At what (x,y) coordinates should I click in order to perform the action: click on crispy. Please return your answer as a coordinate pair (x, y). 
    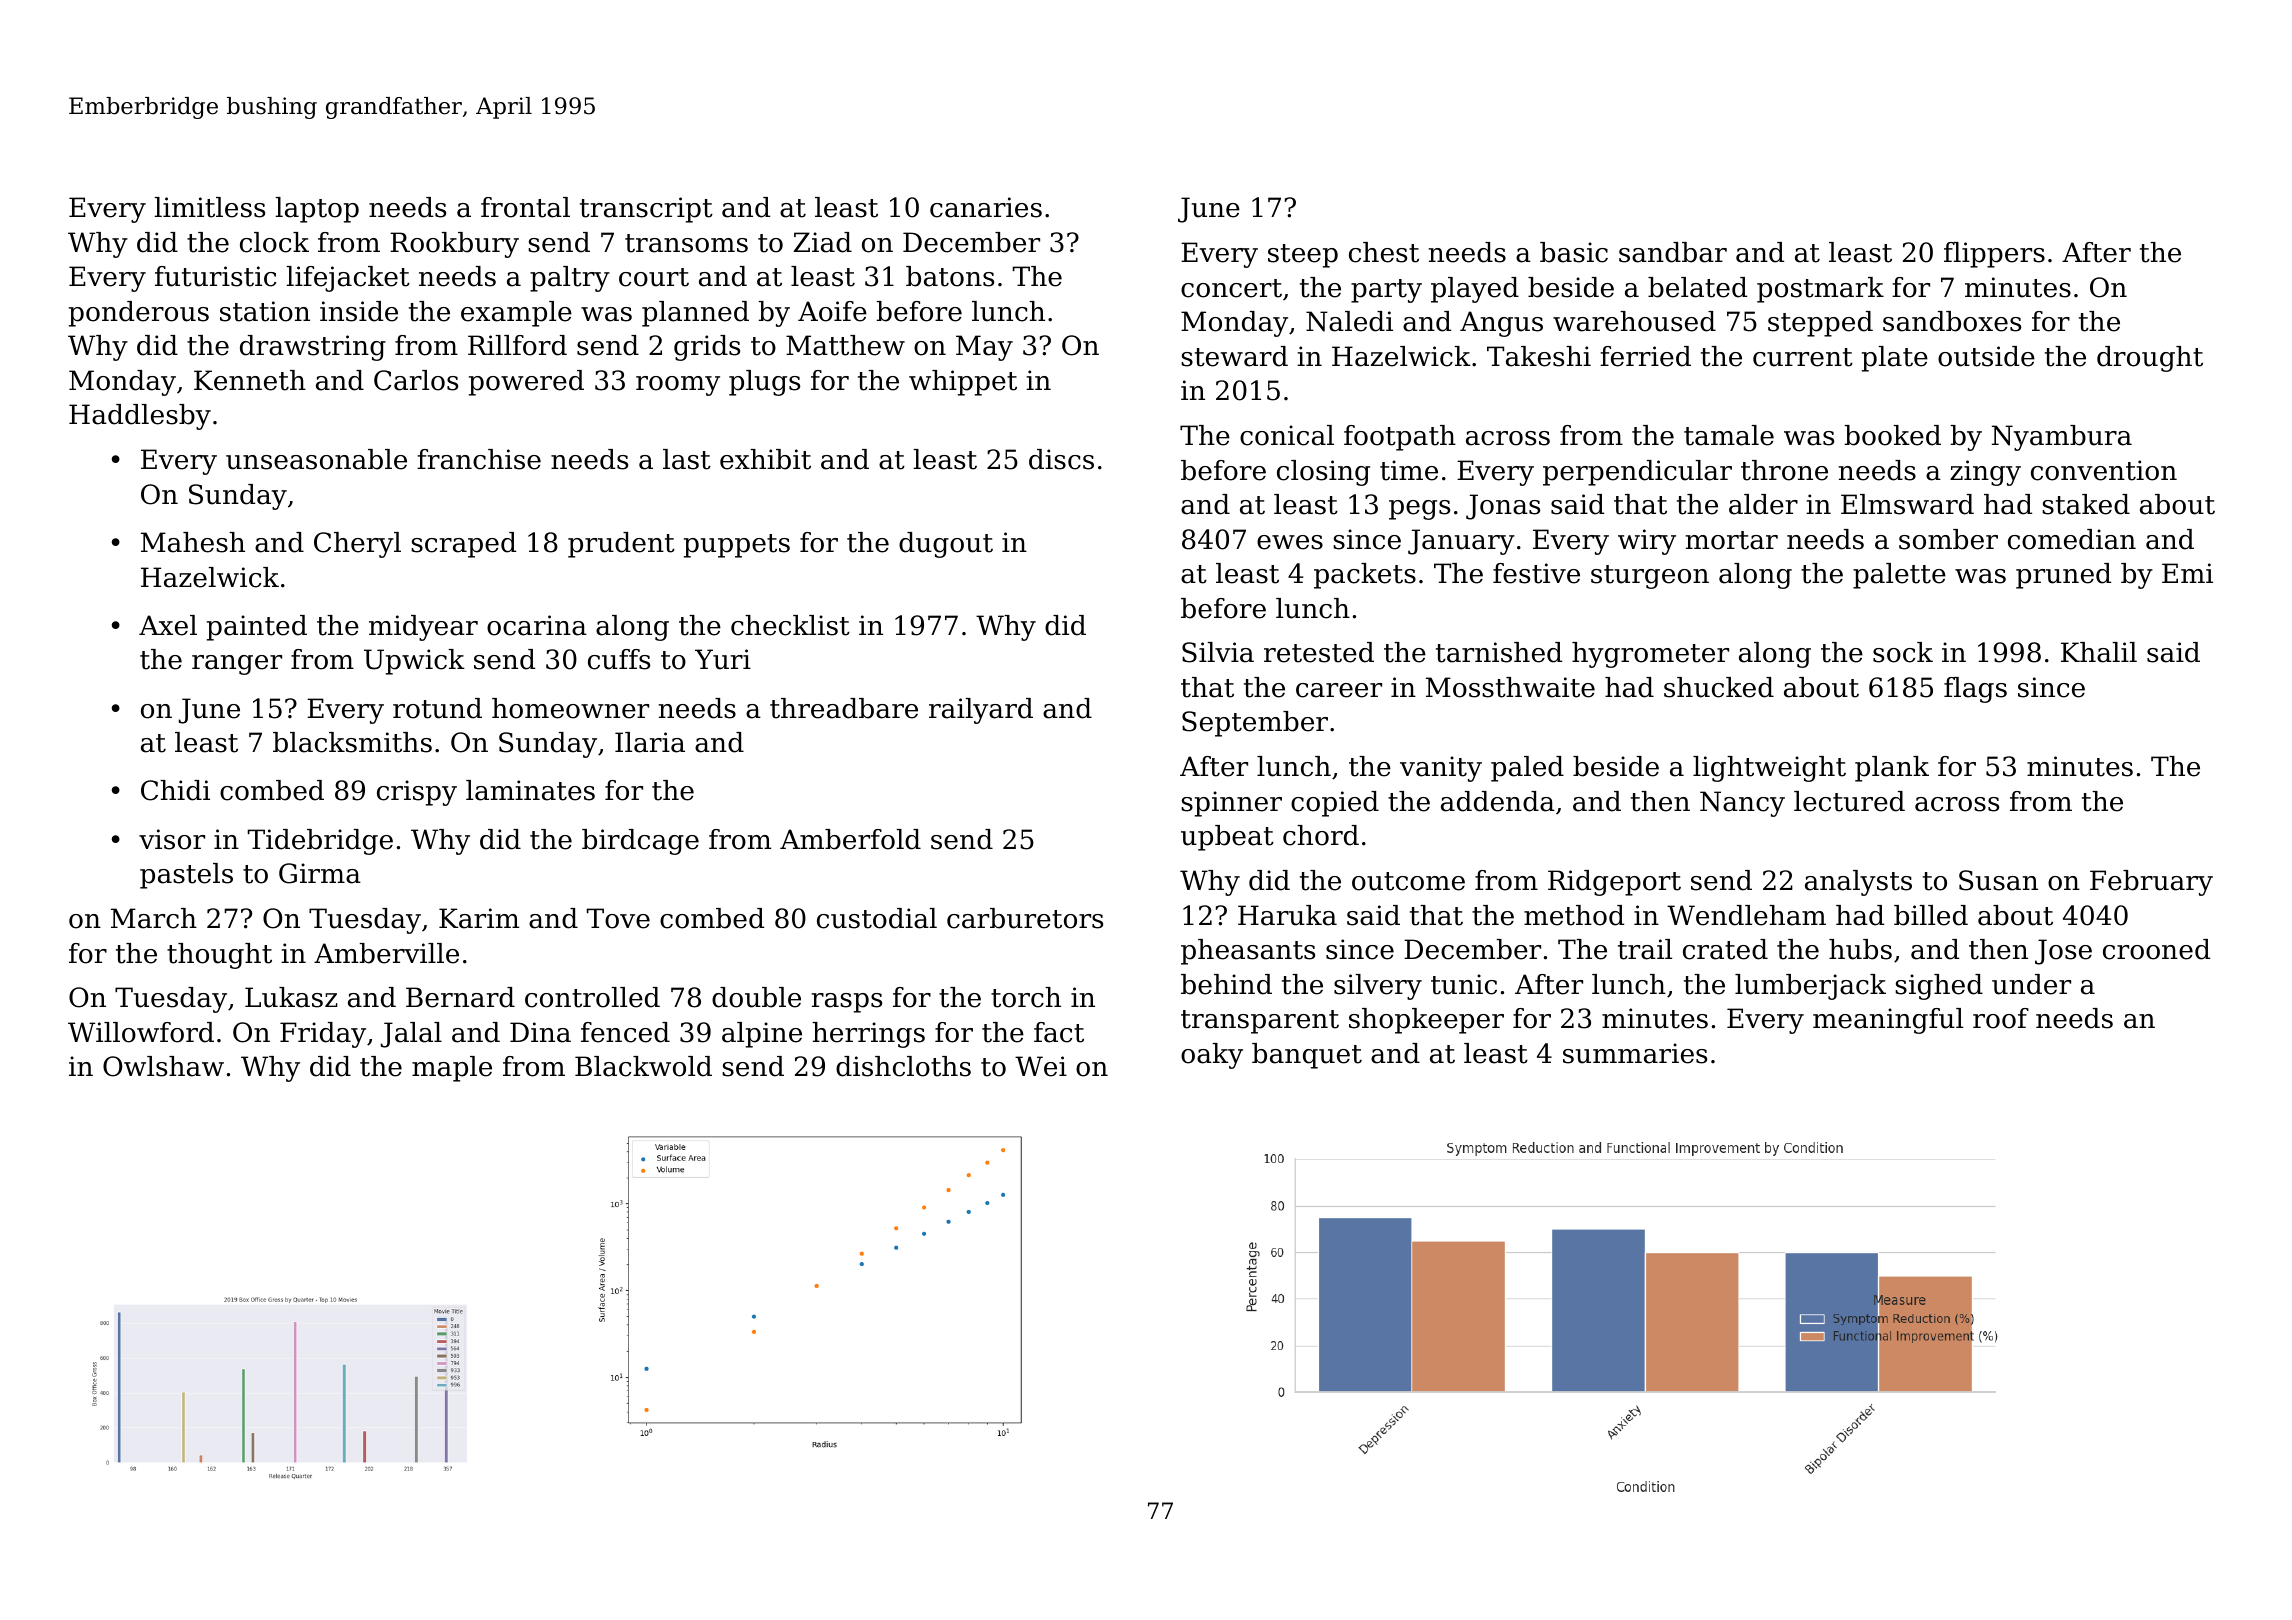
    Looking at the image, I should click on (417, 793).
